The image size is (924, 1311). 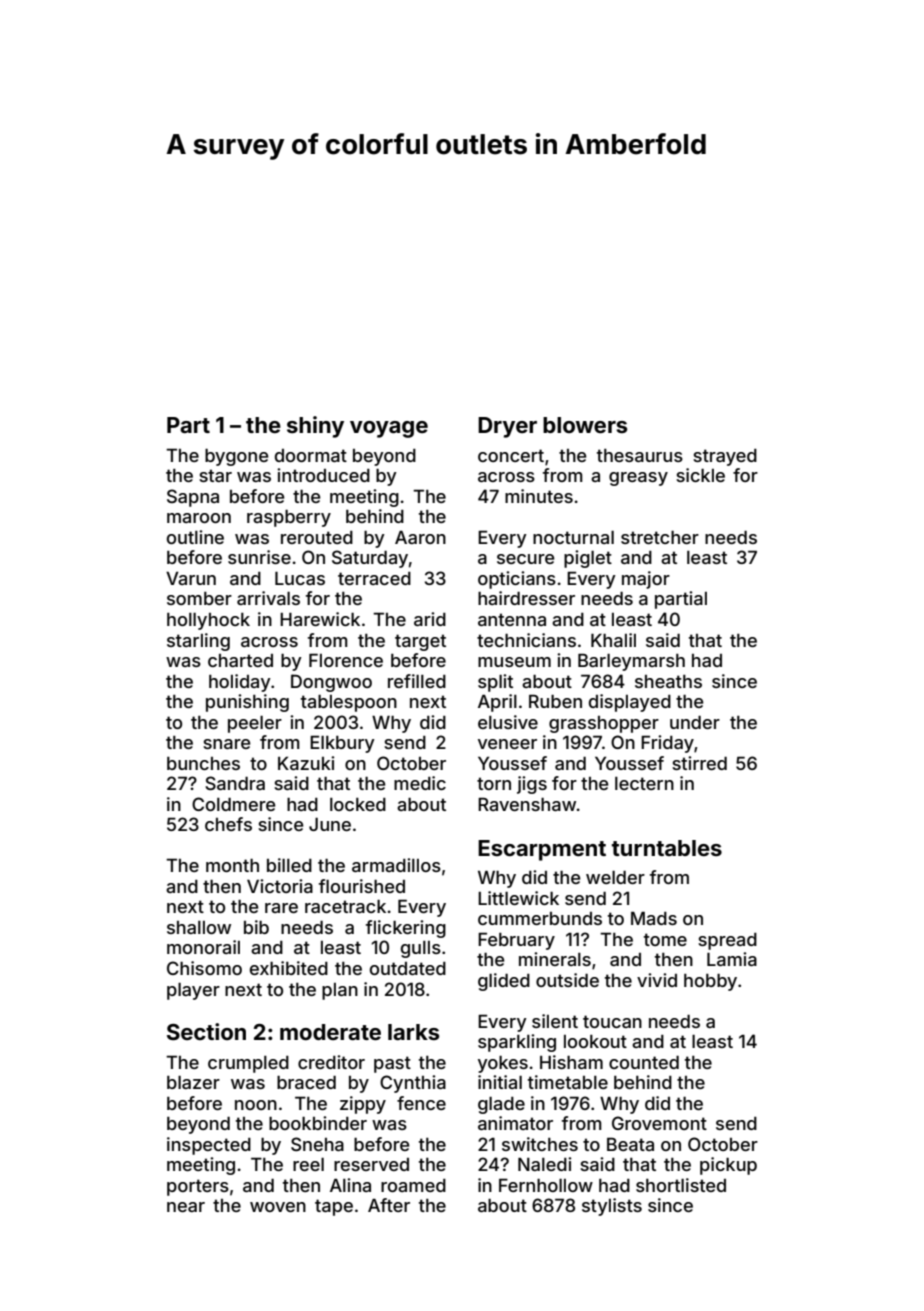 I want to click on inspected, so click(x=209, y=1146).
